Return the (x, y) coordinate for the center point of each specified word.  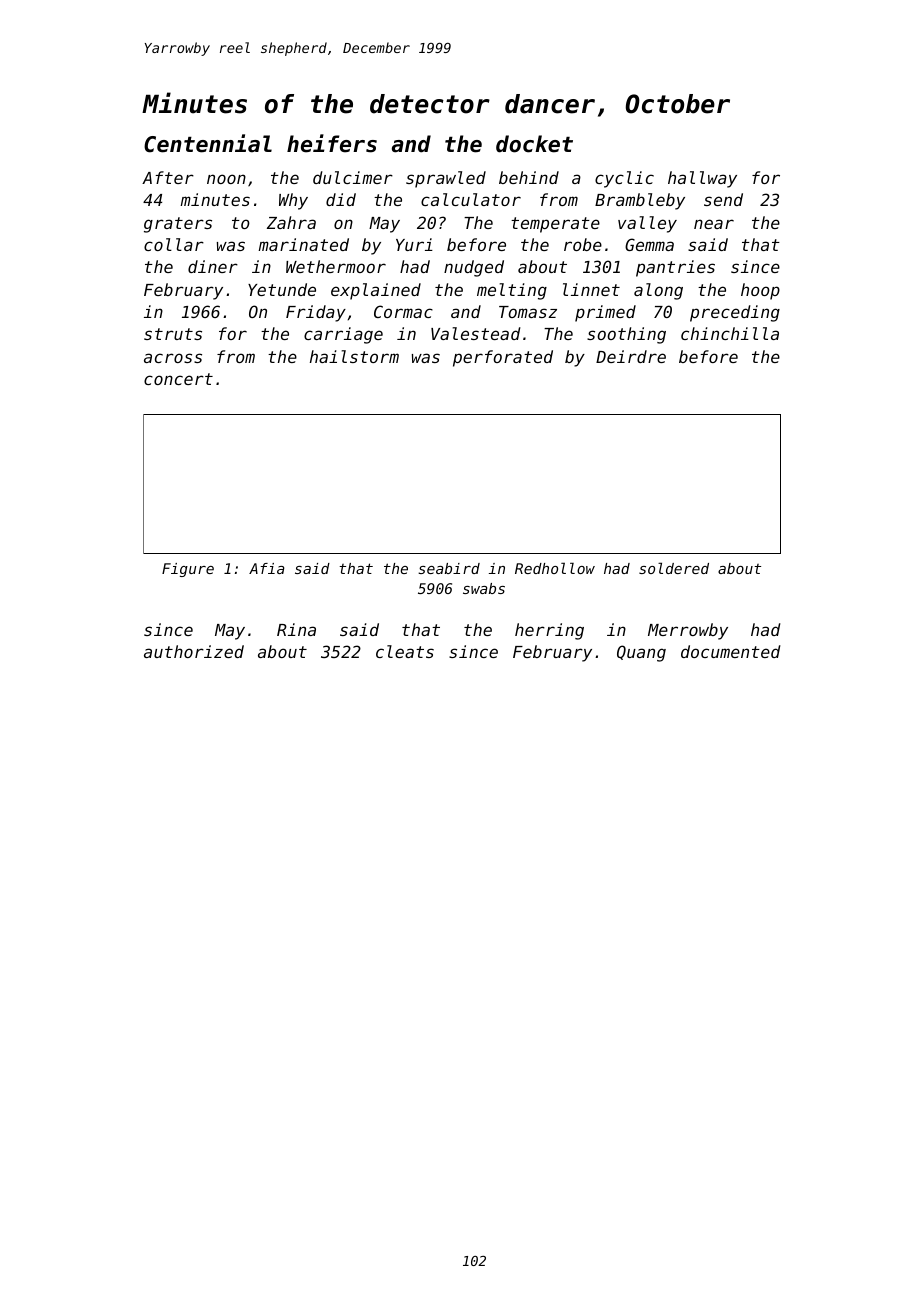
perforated (503, 358)
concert (178, 379)
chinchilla (730, 333)
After (168, 177)
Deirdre (631, 356)
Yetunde (282, 289)
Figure (188, 570)
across (173, 358)
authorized (194, 651)
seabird (449, 568)
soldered (674, 568)
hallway (702, 179)
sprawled (446, 179)
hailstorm (354, 356)
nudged (474, 268)
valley (647, 224)
